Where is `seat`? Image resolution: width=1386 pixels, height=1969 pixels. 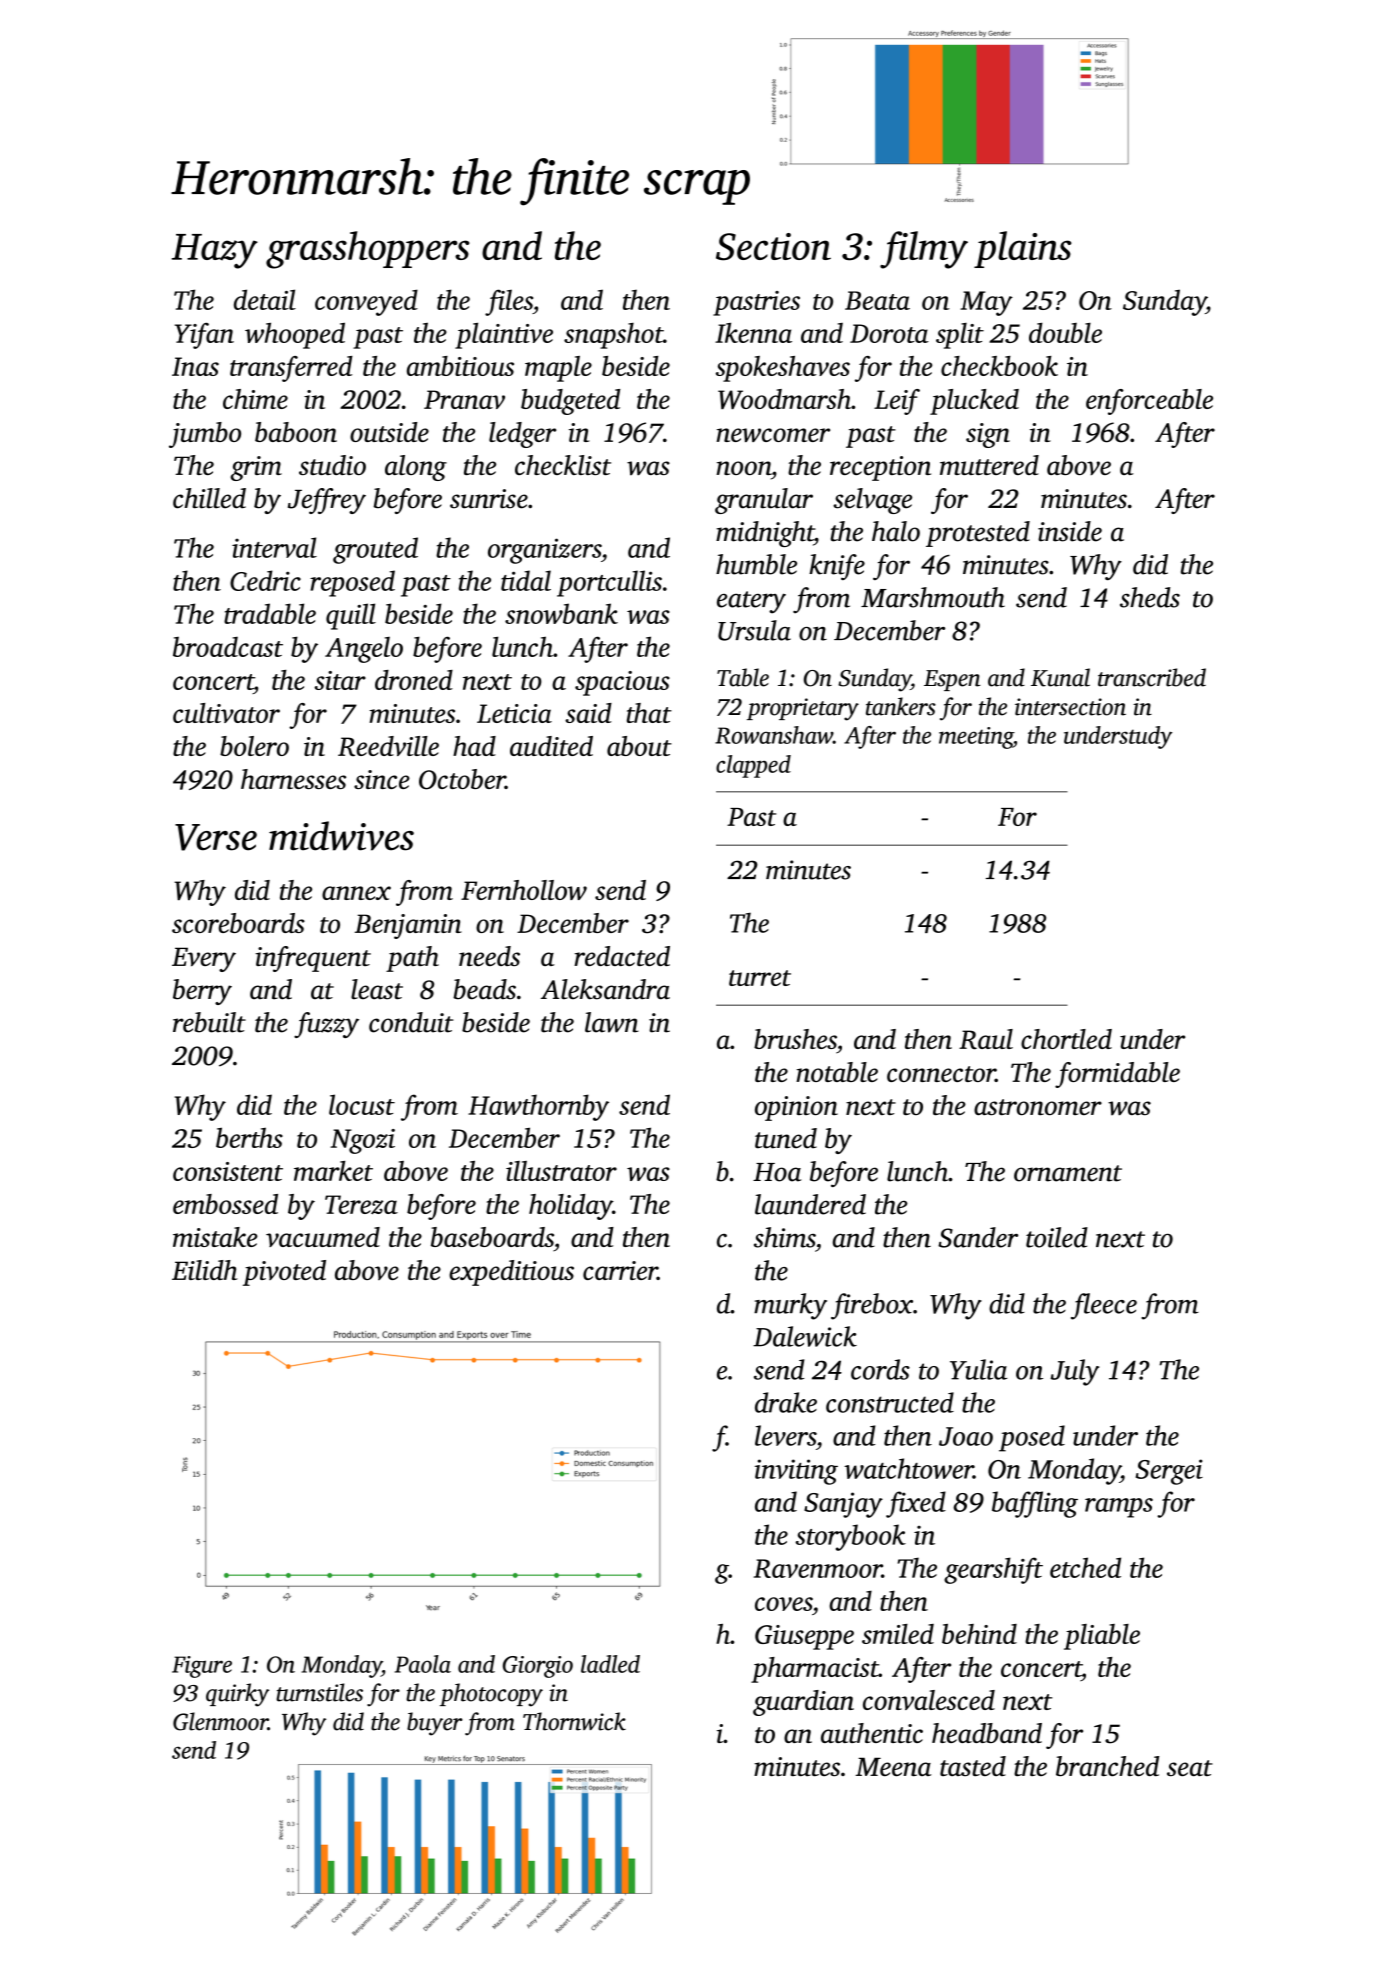
seat is located at coordinates (1190, 1768).
